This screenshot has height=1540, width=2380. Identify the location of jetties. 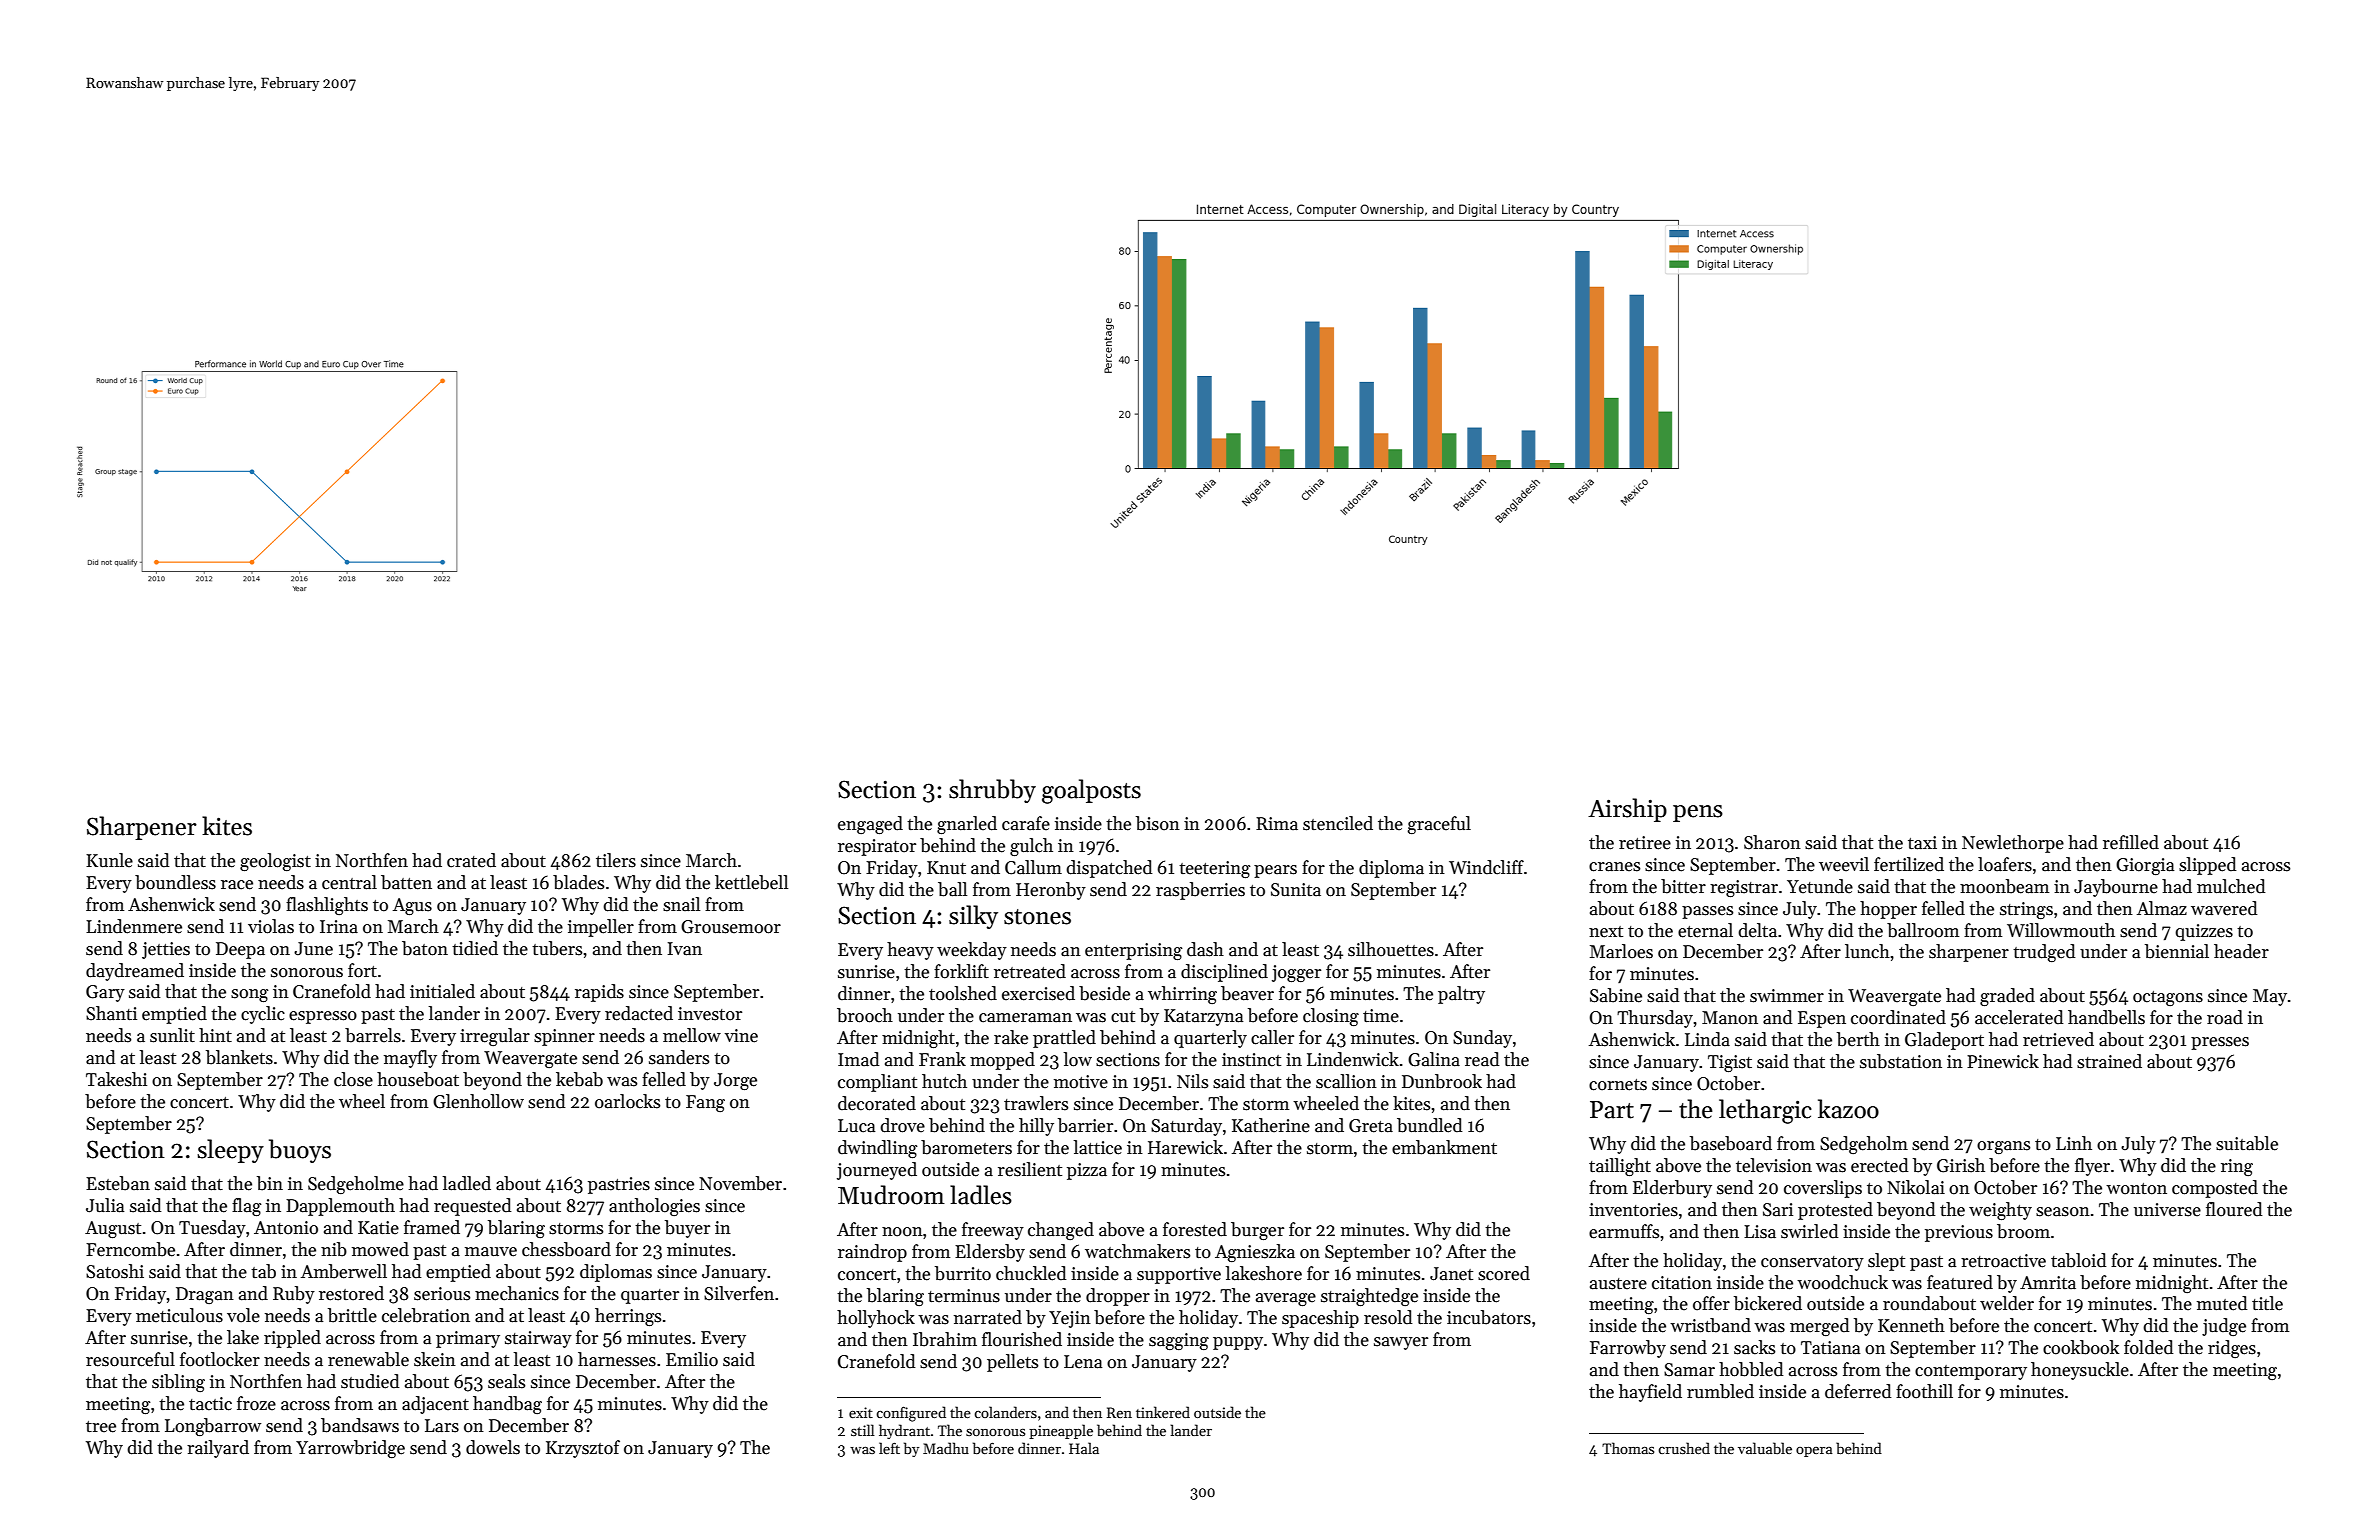
(166, 950).
